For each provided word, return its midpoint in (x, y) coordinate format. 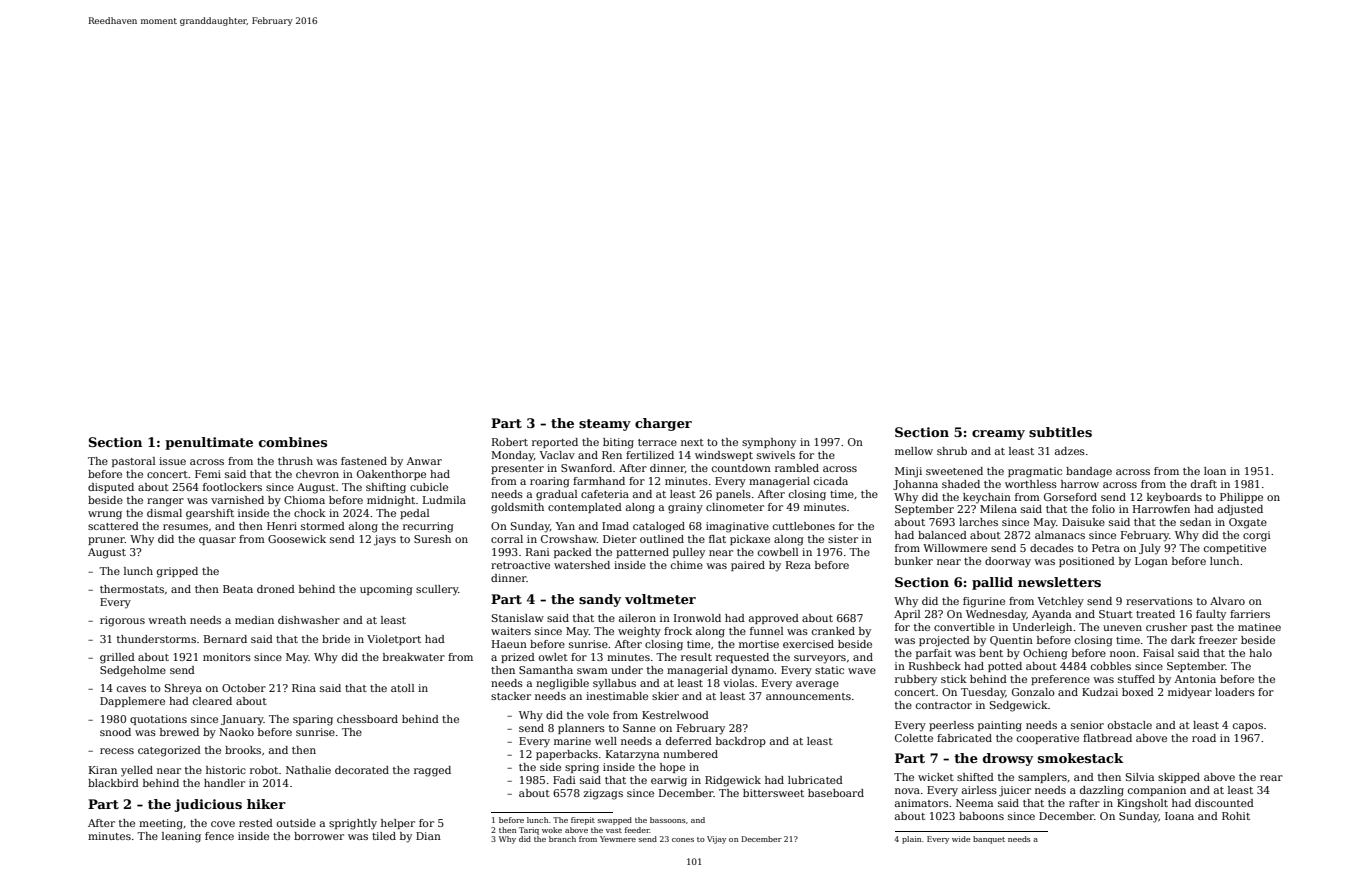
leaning (181, 837)
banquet (989, 840)
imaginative (737, 527)
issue (172, 461)
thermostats (132, 589)
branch (562, 839)
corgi (1257, 536)
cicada (831, 481)
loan (1215, 471)
